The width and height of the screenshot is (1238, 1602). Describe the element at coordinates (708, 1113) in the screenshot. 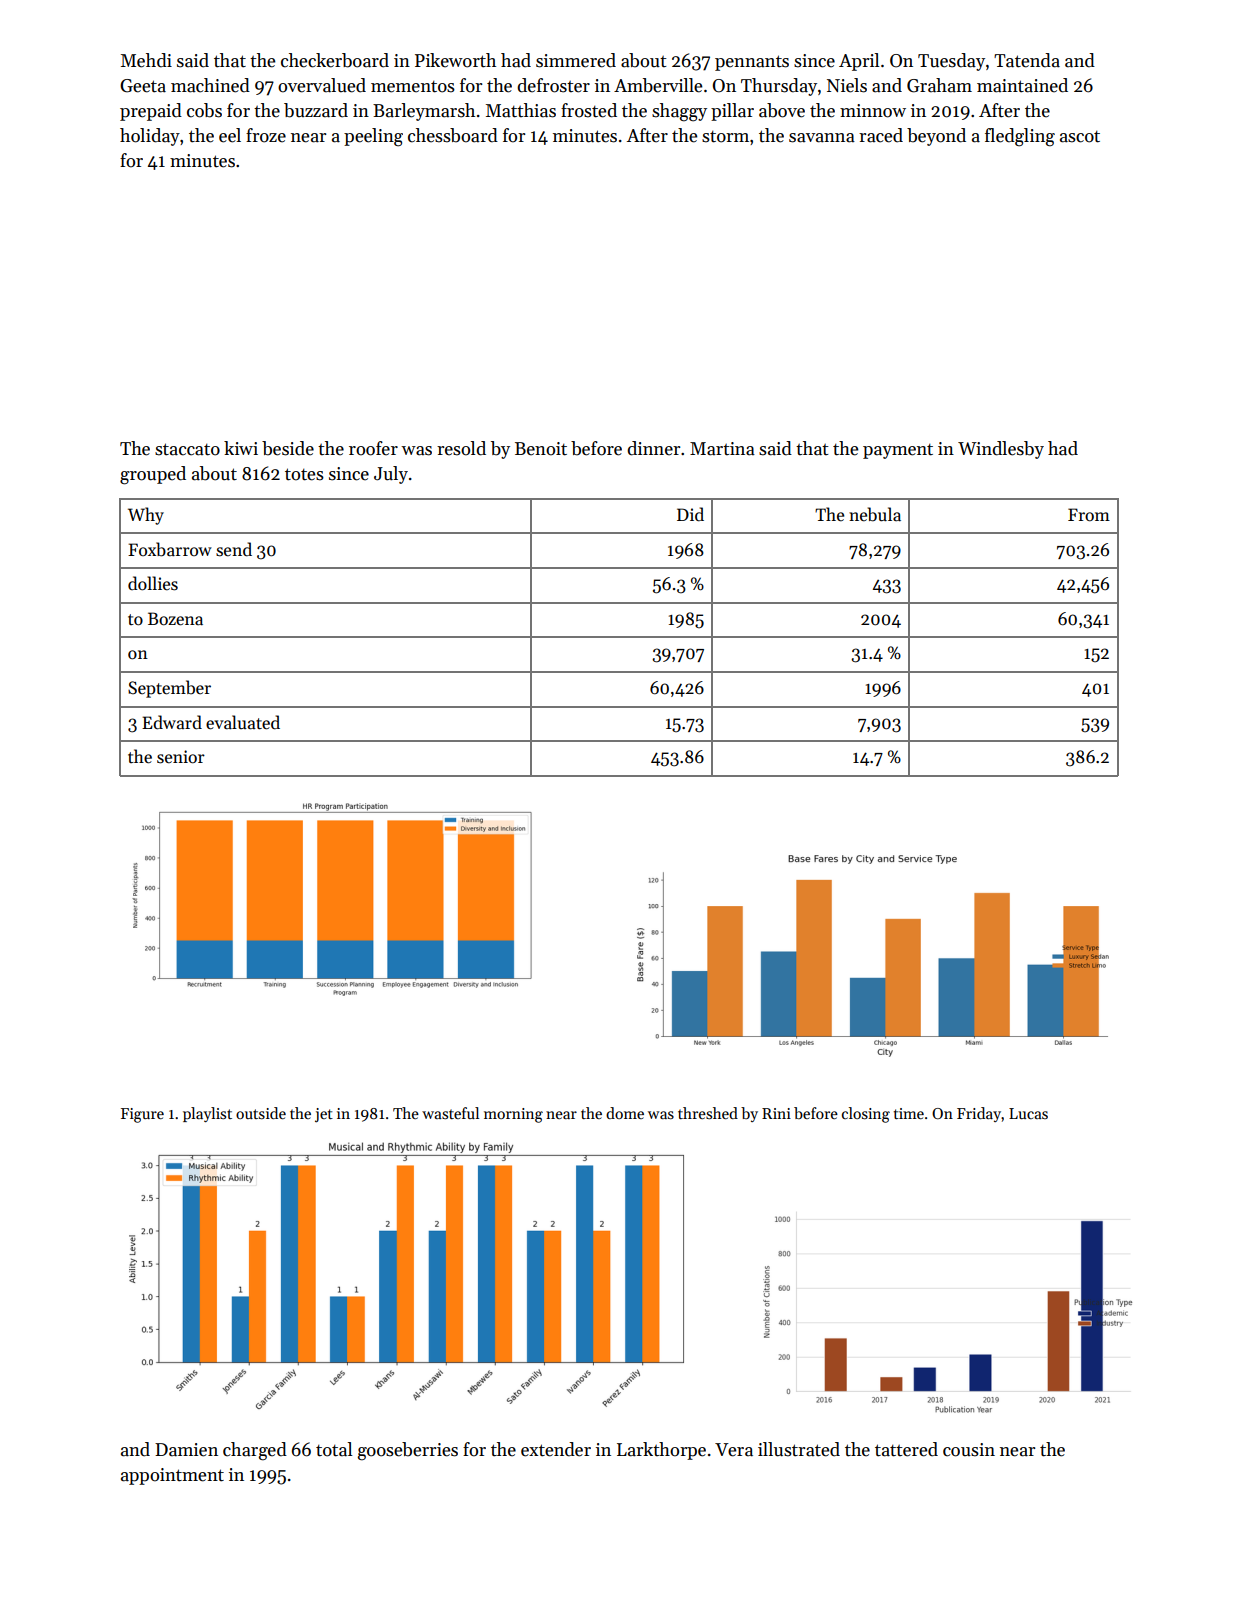

I see `threshed` at that location.
